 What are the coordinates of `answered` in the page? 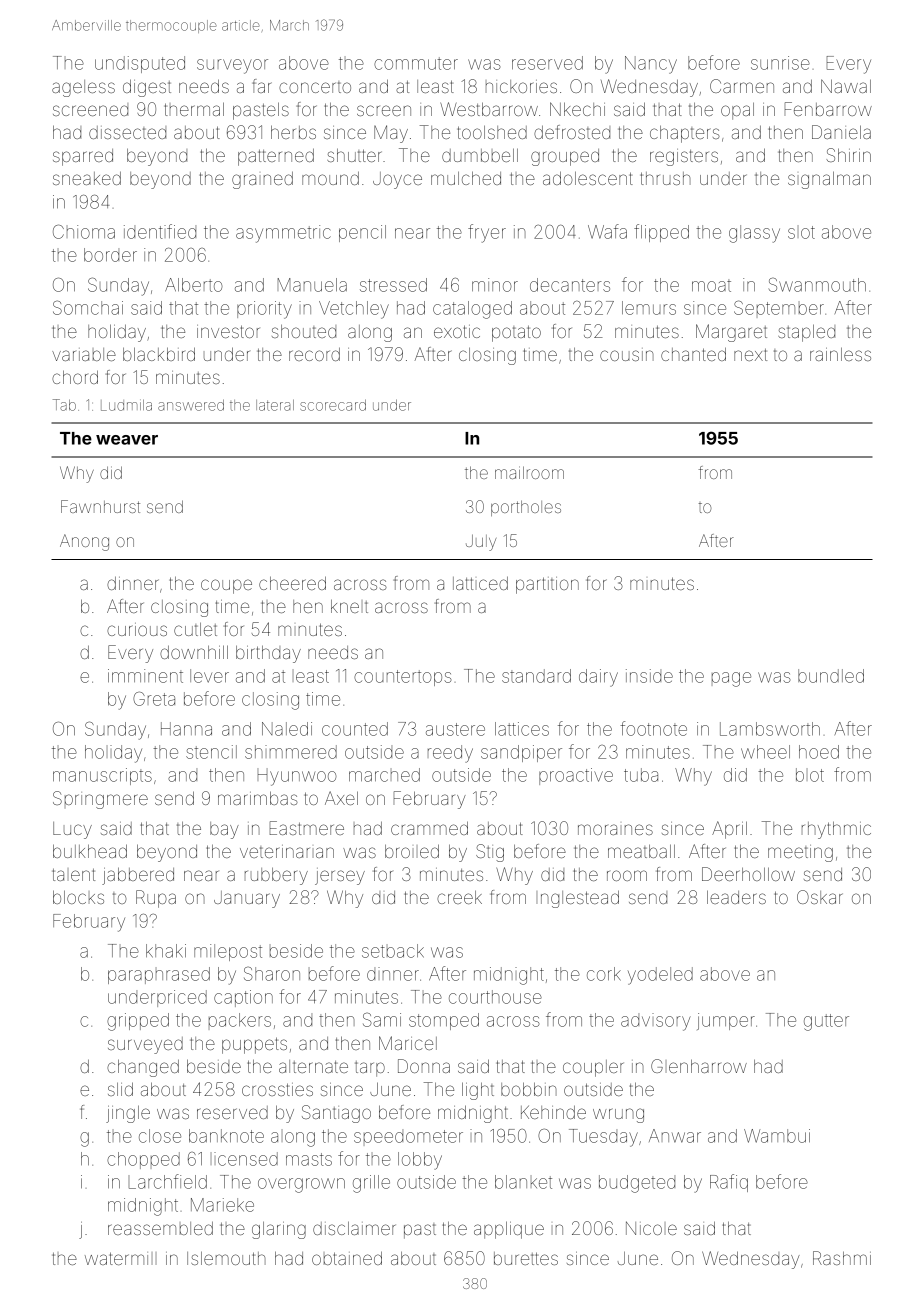 It's located at (191, 405).
